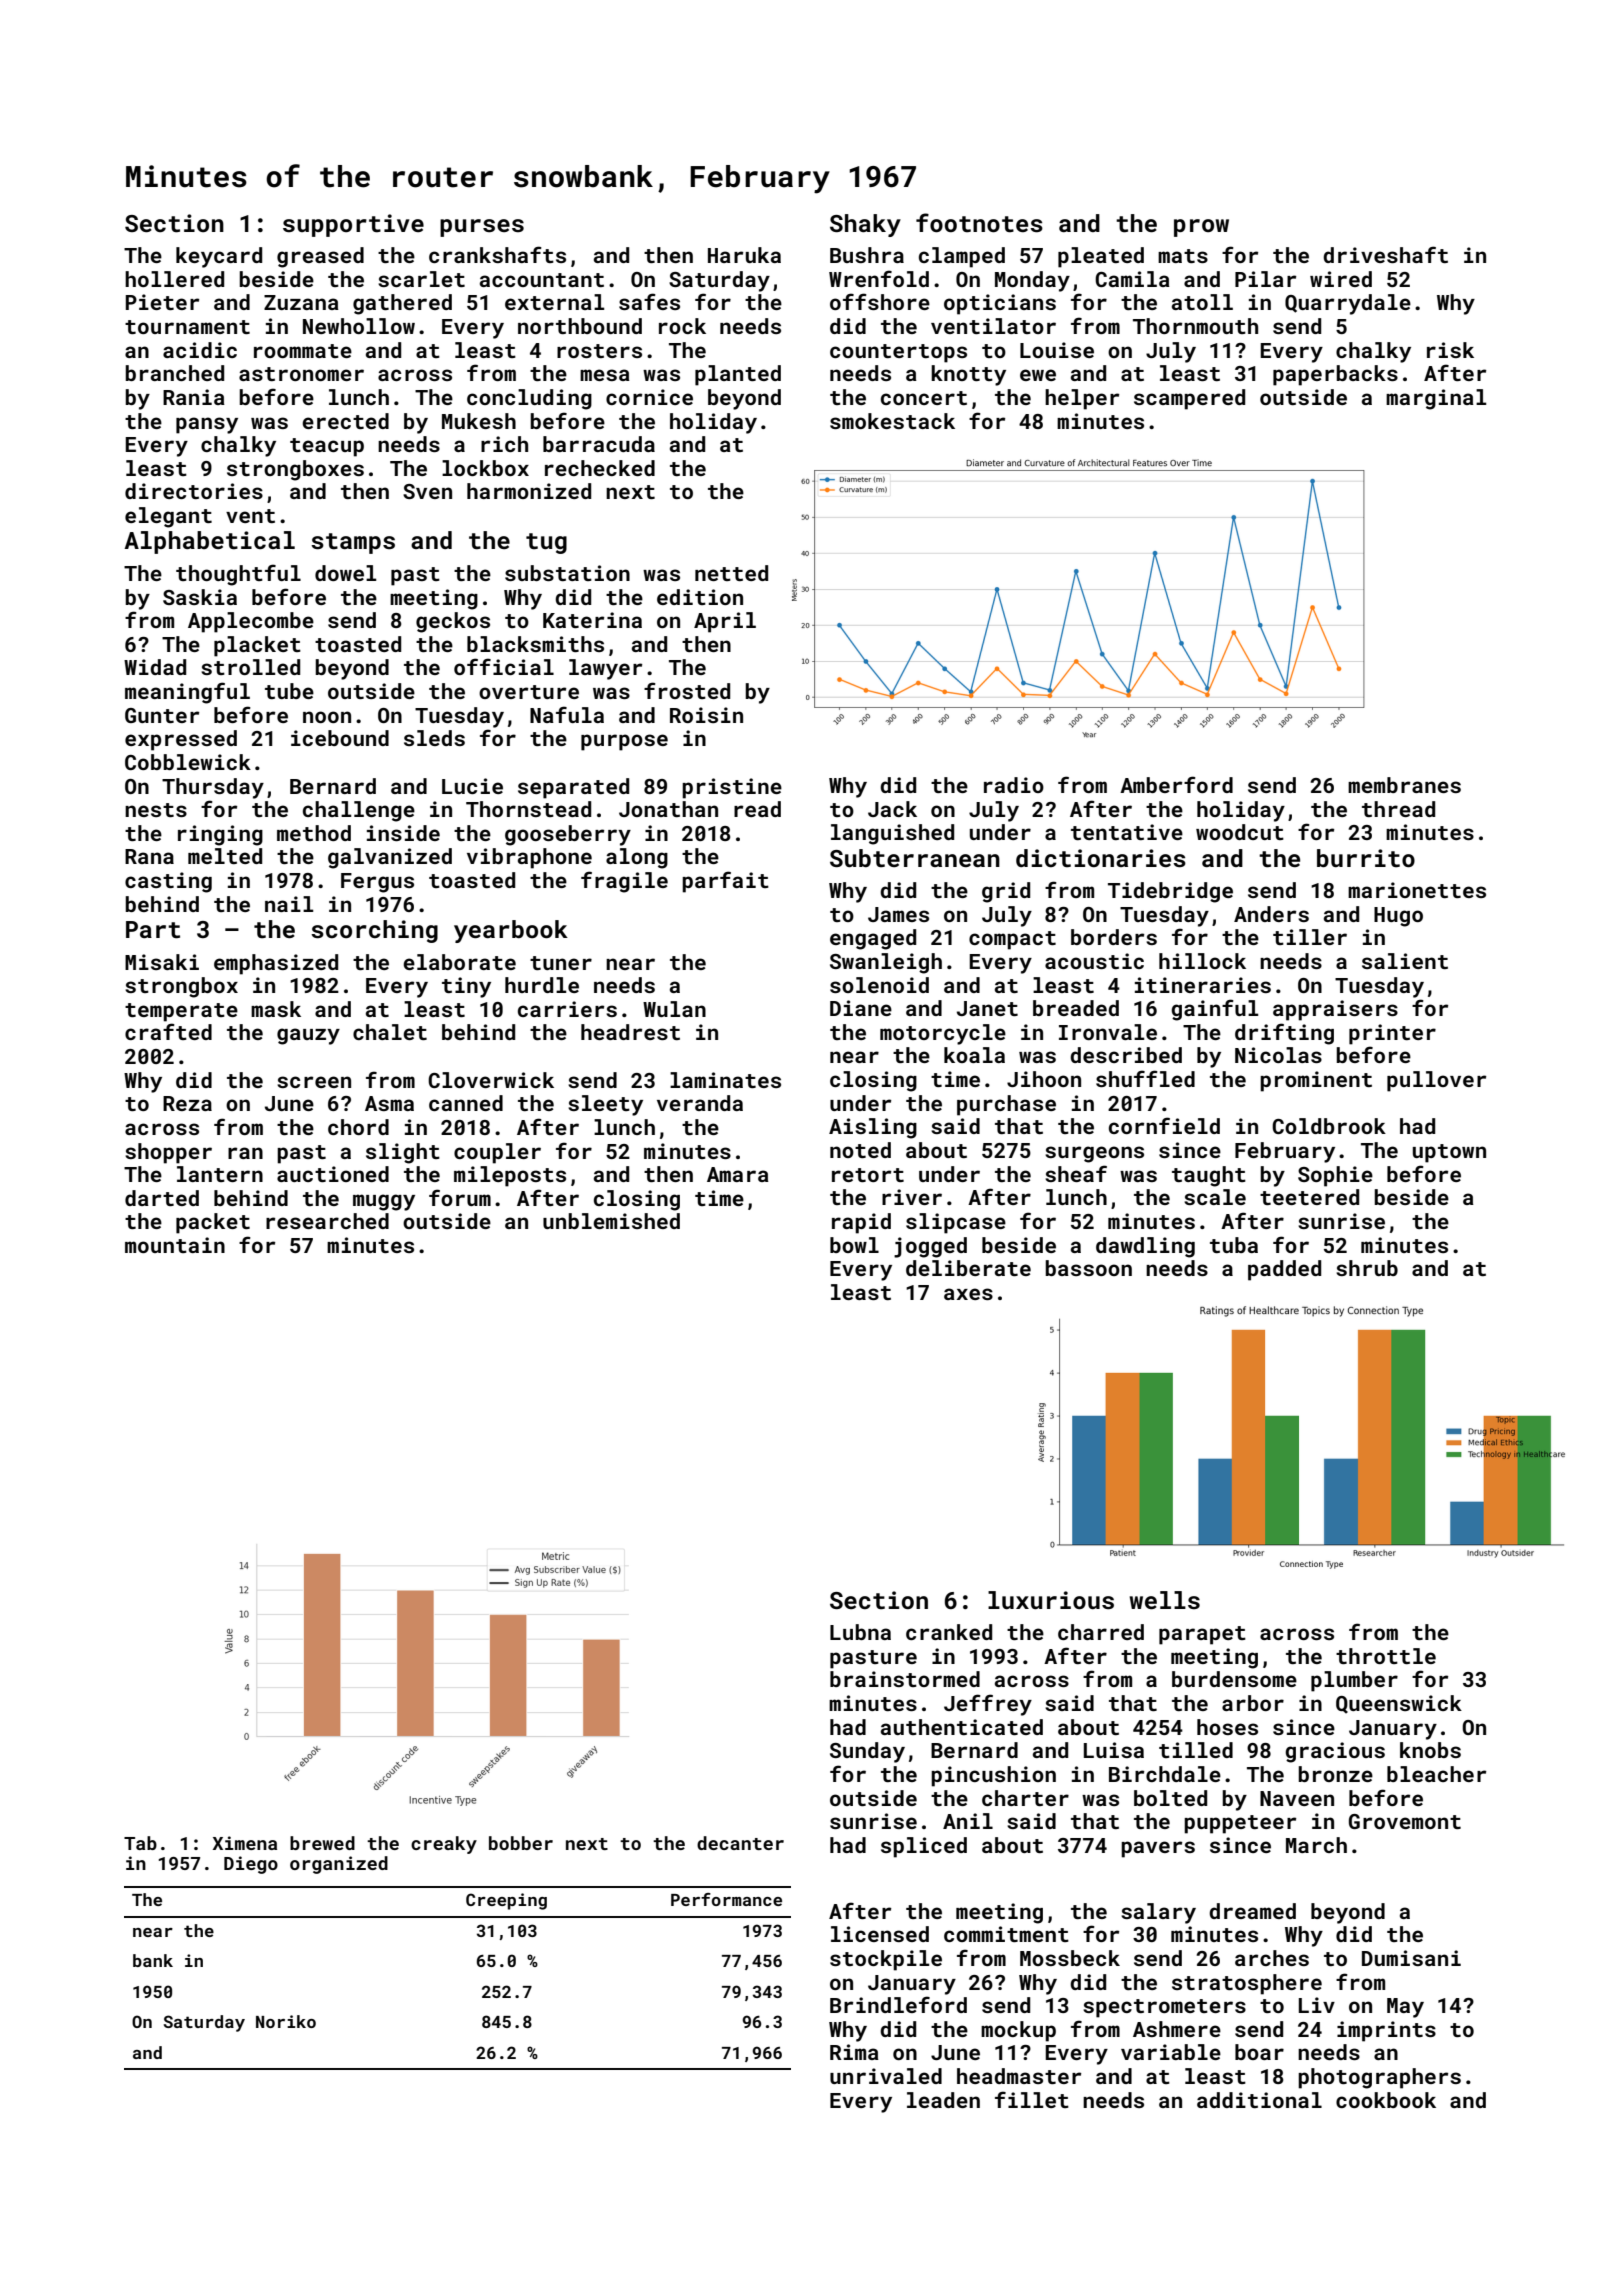 The height and width of the screenshot is (2292, 1620). What do you see at coordinates (168, 517) in the screenshot?
I see `elegant` at bounding box center [168, 517].
